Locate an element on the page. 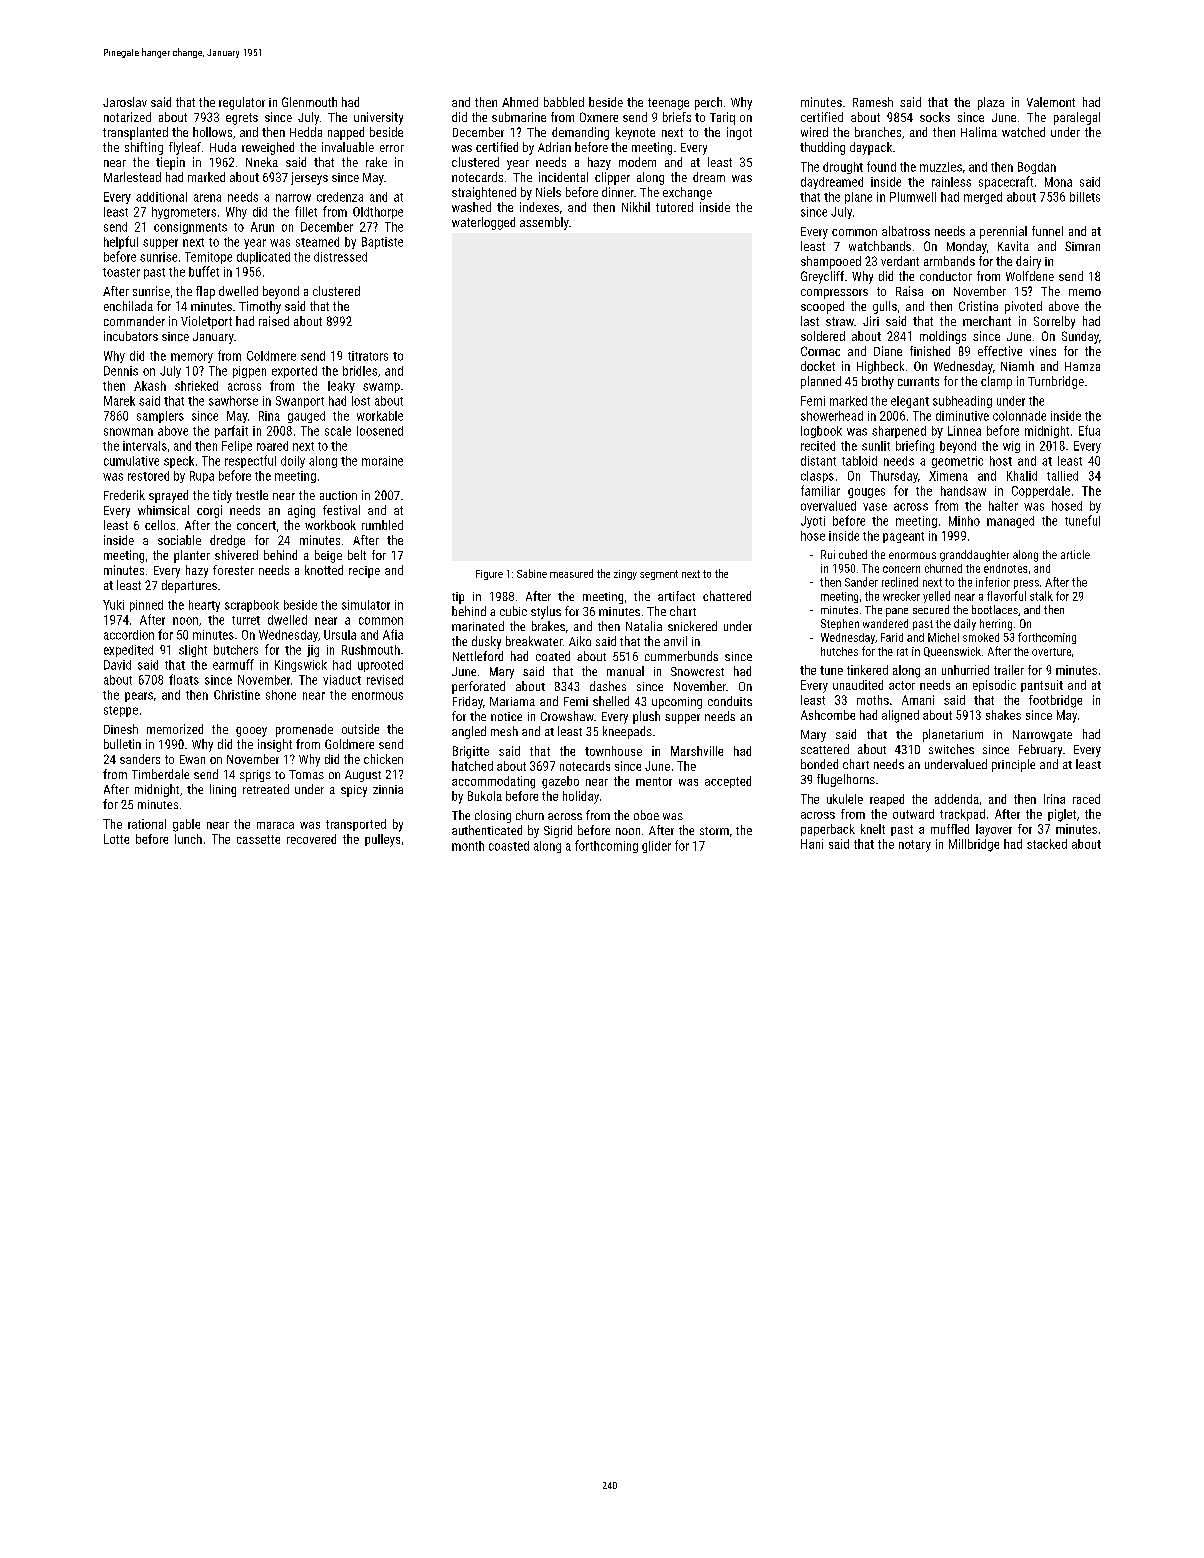 Image resolution: width=1204 pixels, height=1558 pixels. wig is located at coordinates (1011, 447).
